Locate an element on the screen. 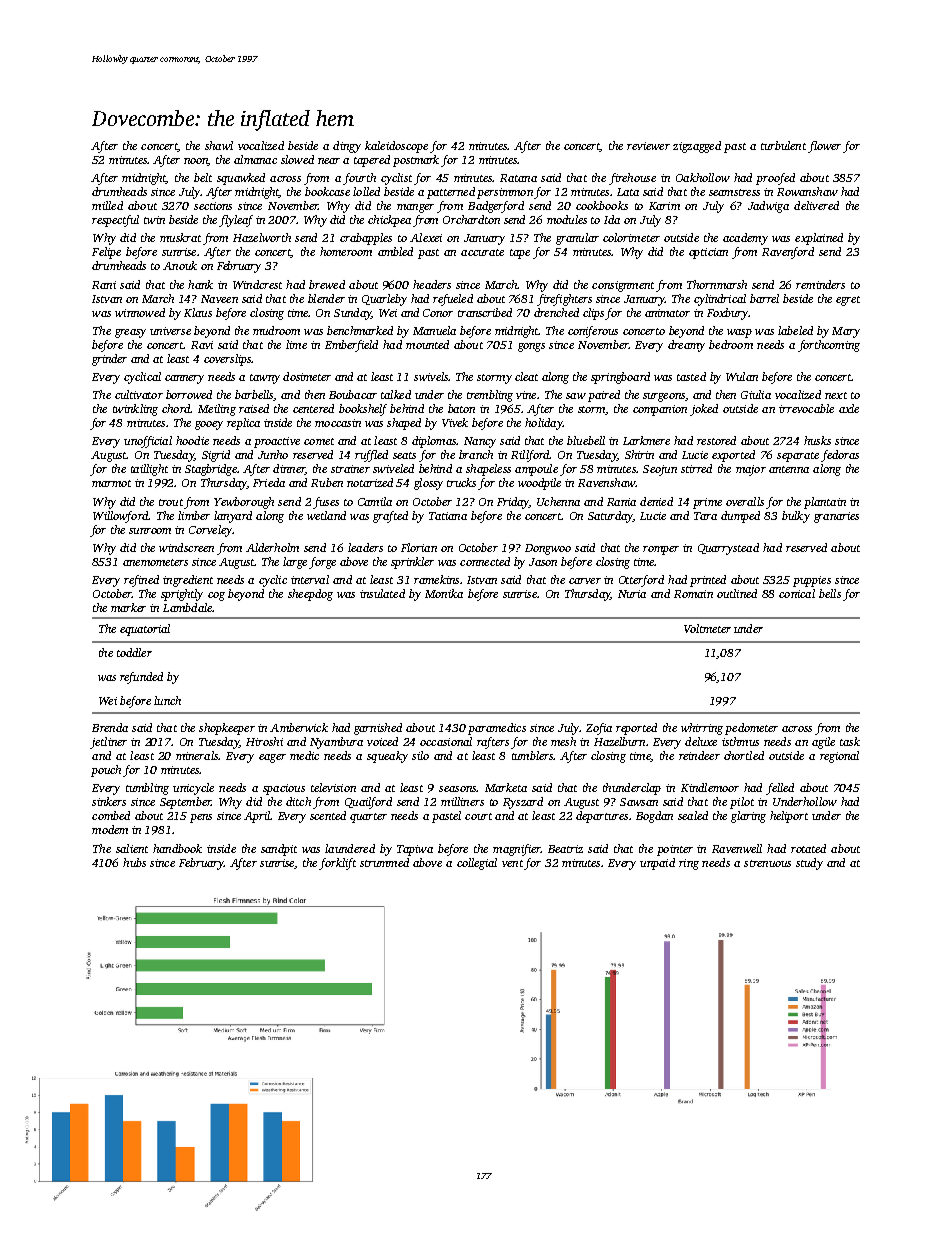 The width and height of the screenshot is (952, 1233). sheepdog is located at coordinates (310, 595).
